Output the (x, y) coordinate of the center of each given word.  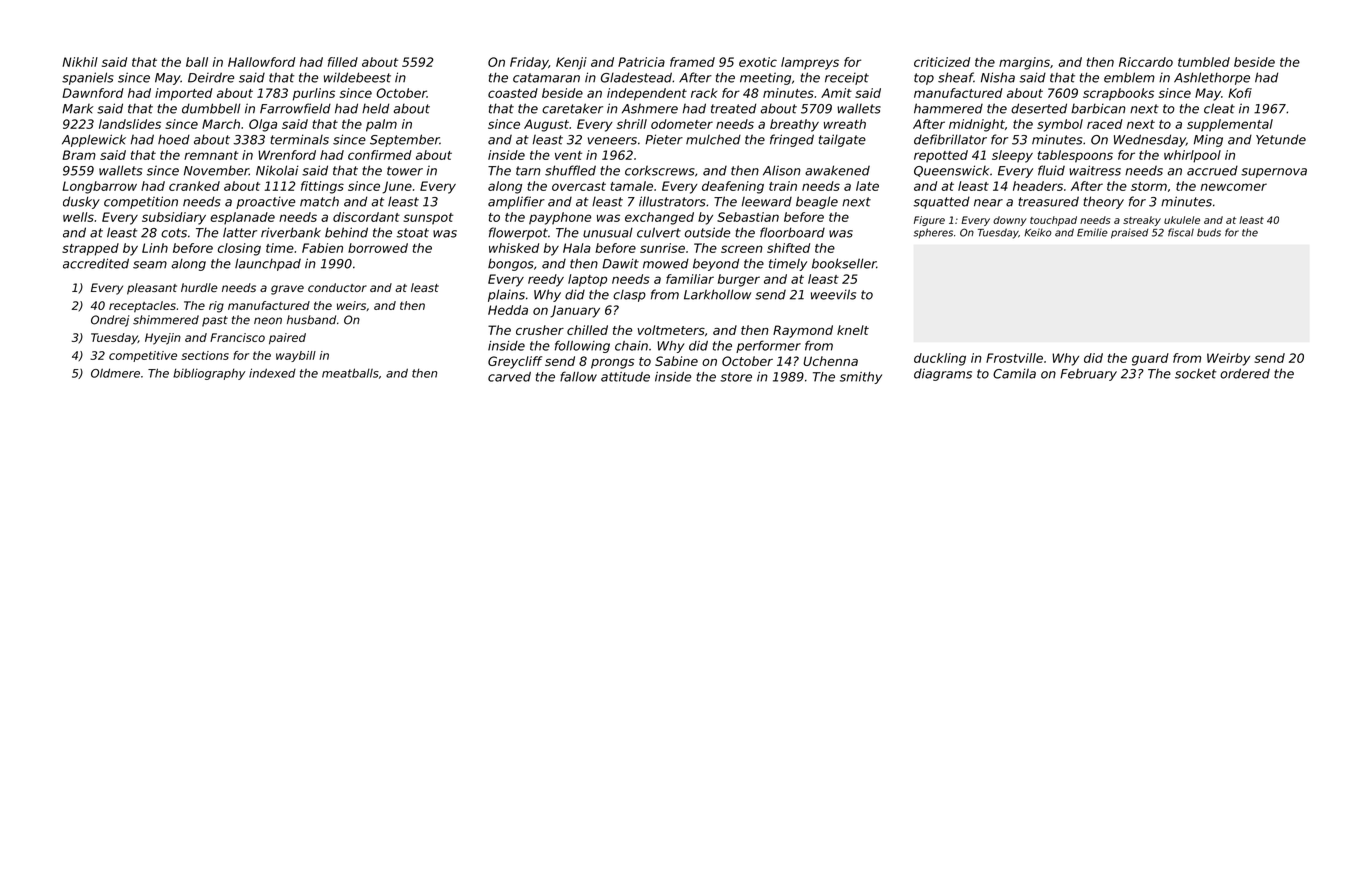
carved (509, 377)
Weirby (1228, 359)
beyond (716, 264)
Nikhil (80, 62)
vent (568, 155)
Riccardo (1146, 62)
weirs (351, 305)
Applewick (94, 140)
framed (692, 62)
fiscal (1181, 232)
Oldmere (115, 373)
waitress (1095, 170)
